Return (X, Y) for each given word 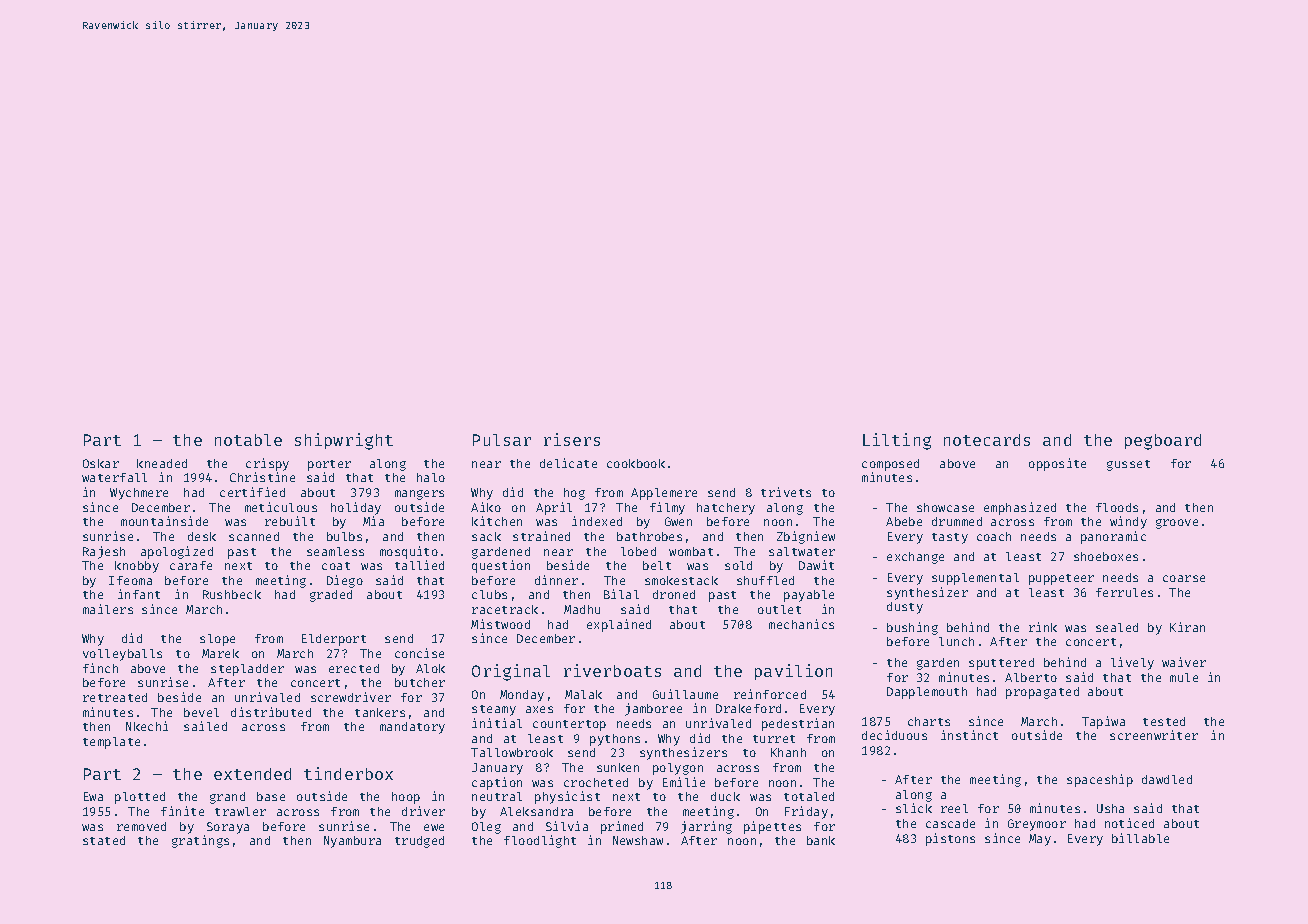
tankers (380, 712)
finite (182, 811)
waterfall (114, 477)
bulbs (344, 536)
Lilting (897, 441)
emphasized (1020, 508)
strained (541, 536)
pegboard (1163, 442)
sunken (618, 767)
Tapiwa (1103, 722)
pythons (615, 740)
